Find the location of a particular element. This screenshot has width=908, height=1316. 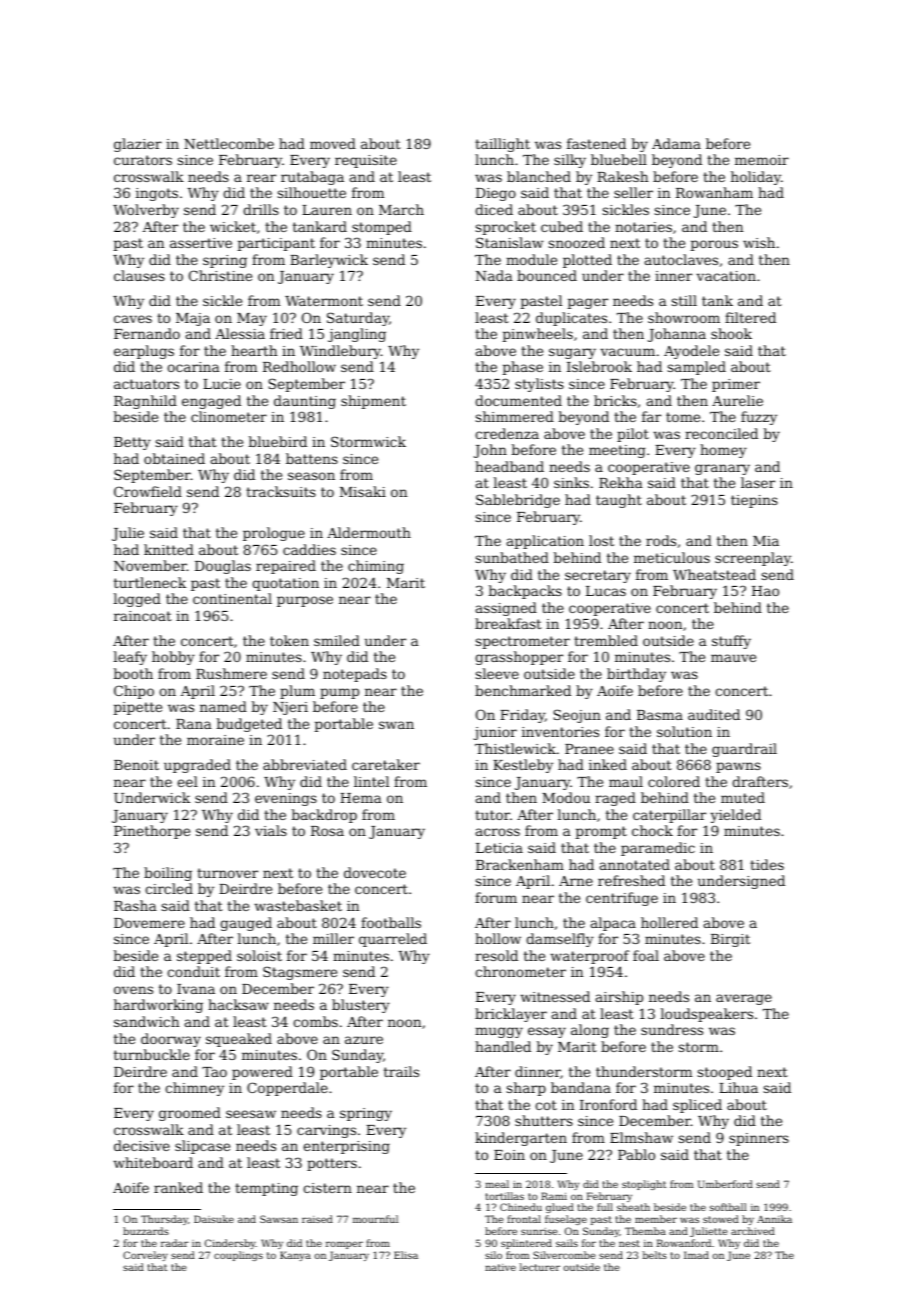

native is located at coordinates (500, 1267).
